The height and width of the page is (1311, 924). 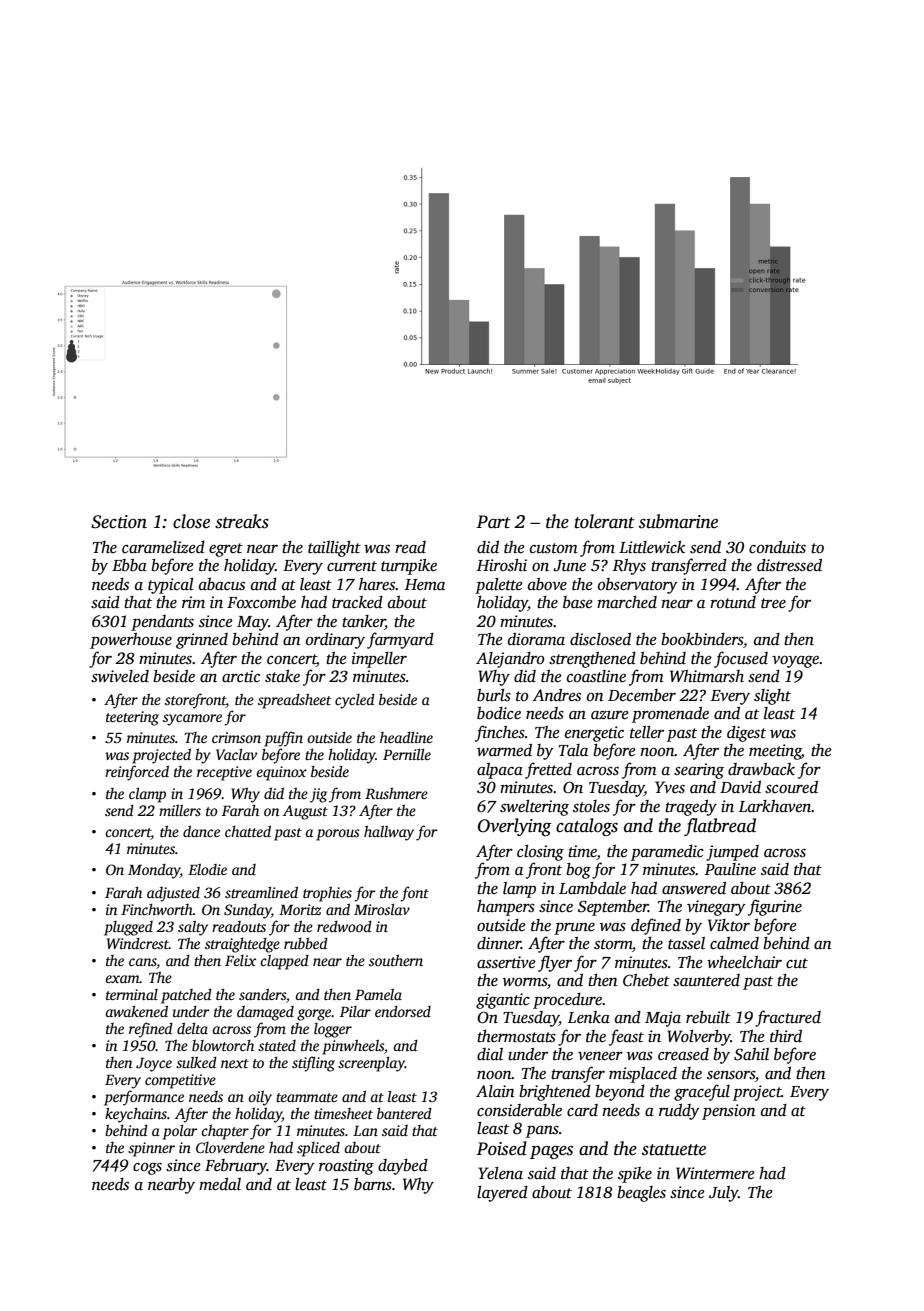 I want to click on swiveled, so click(x=120, y=676).
